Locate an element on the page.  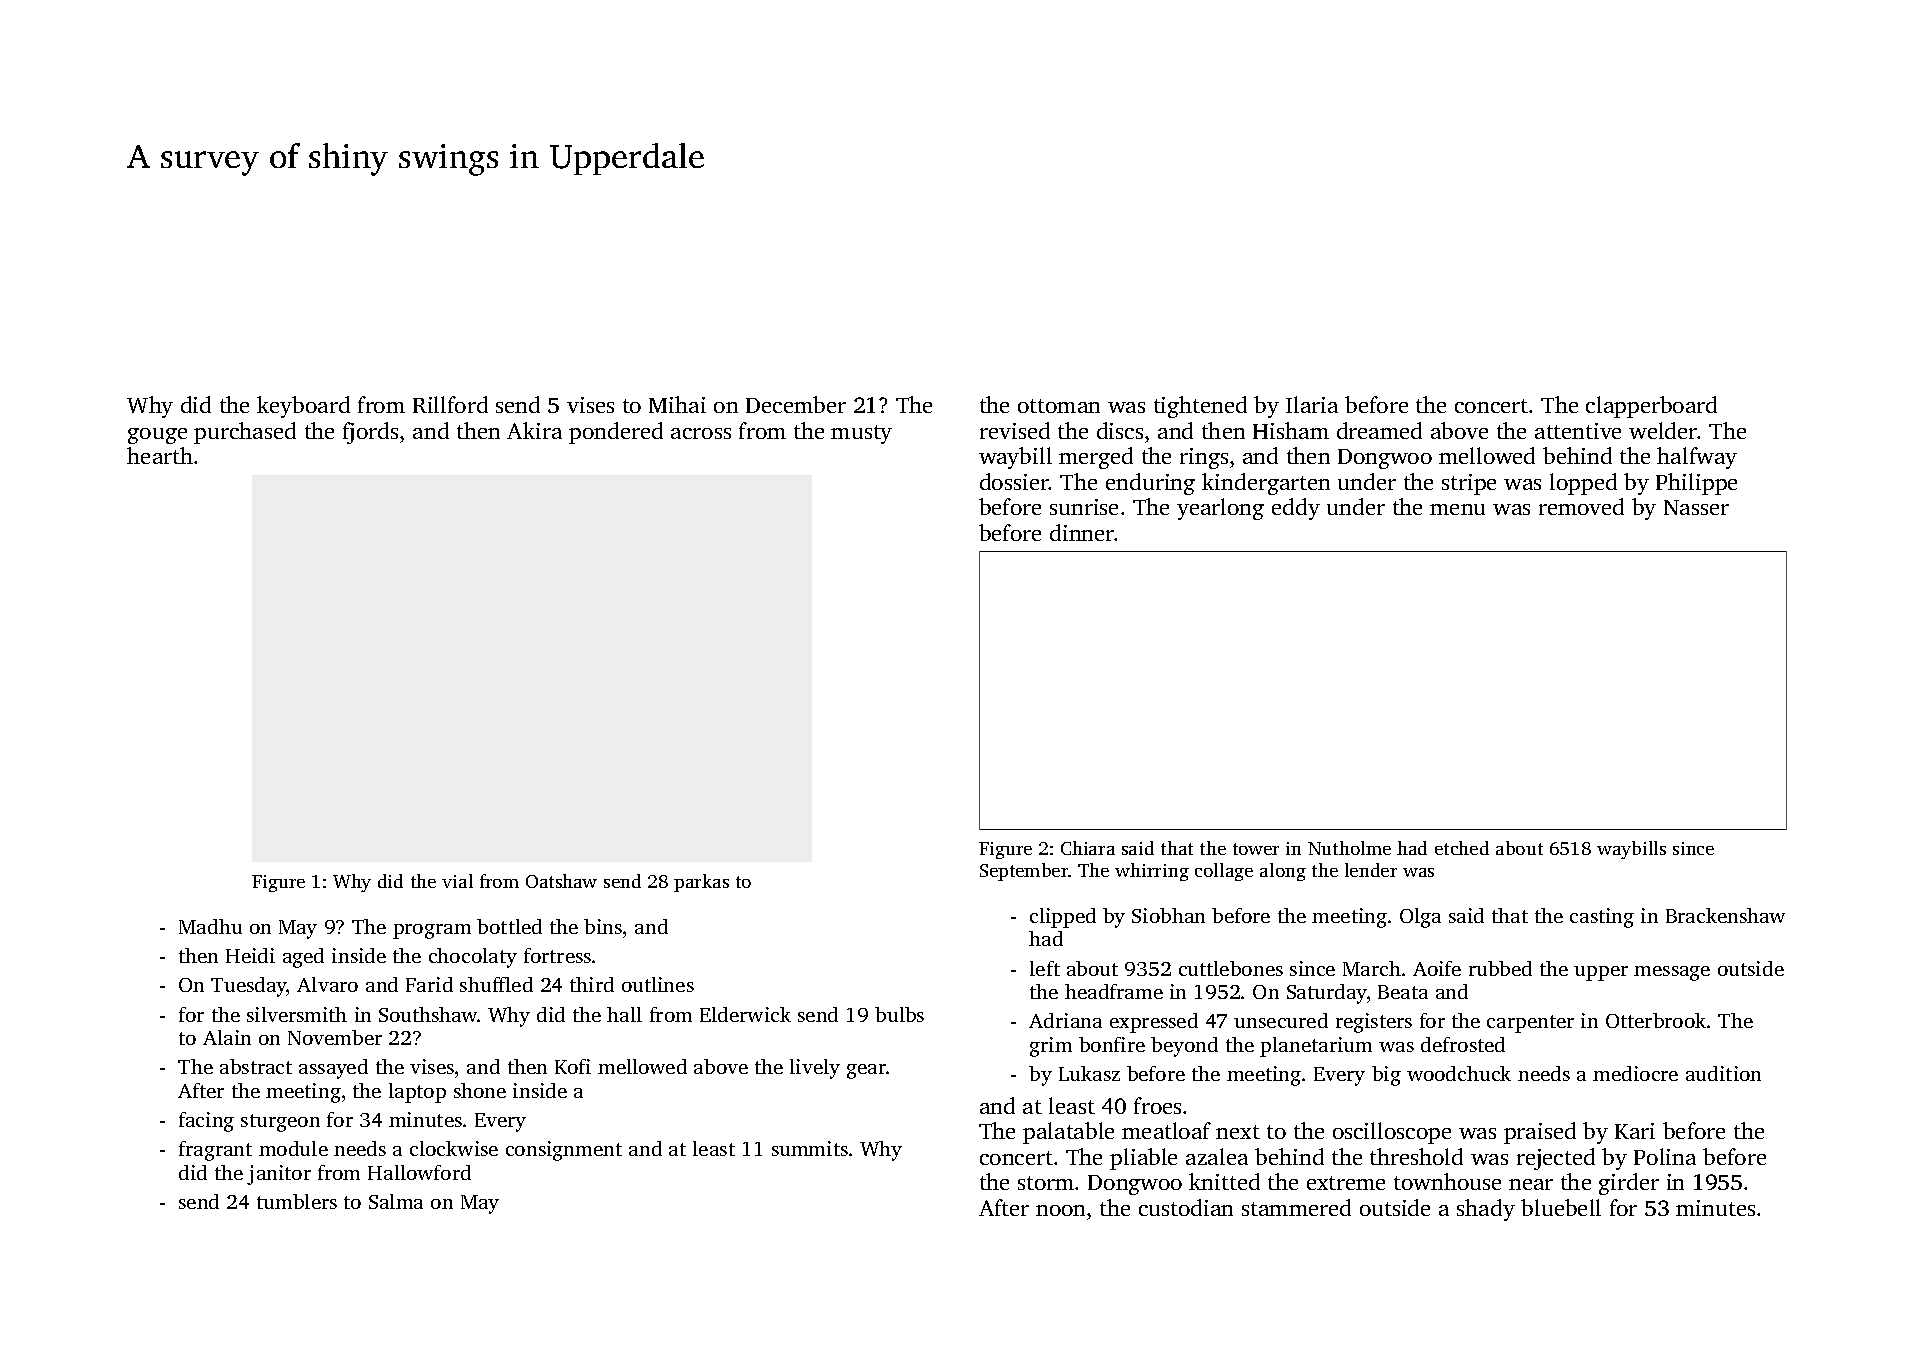
hearth is located at coordinates (160, 455).
